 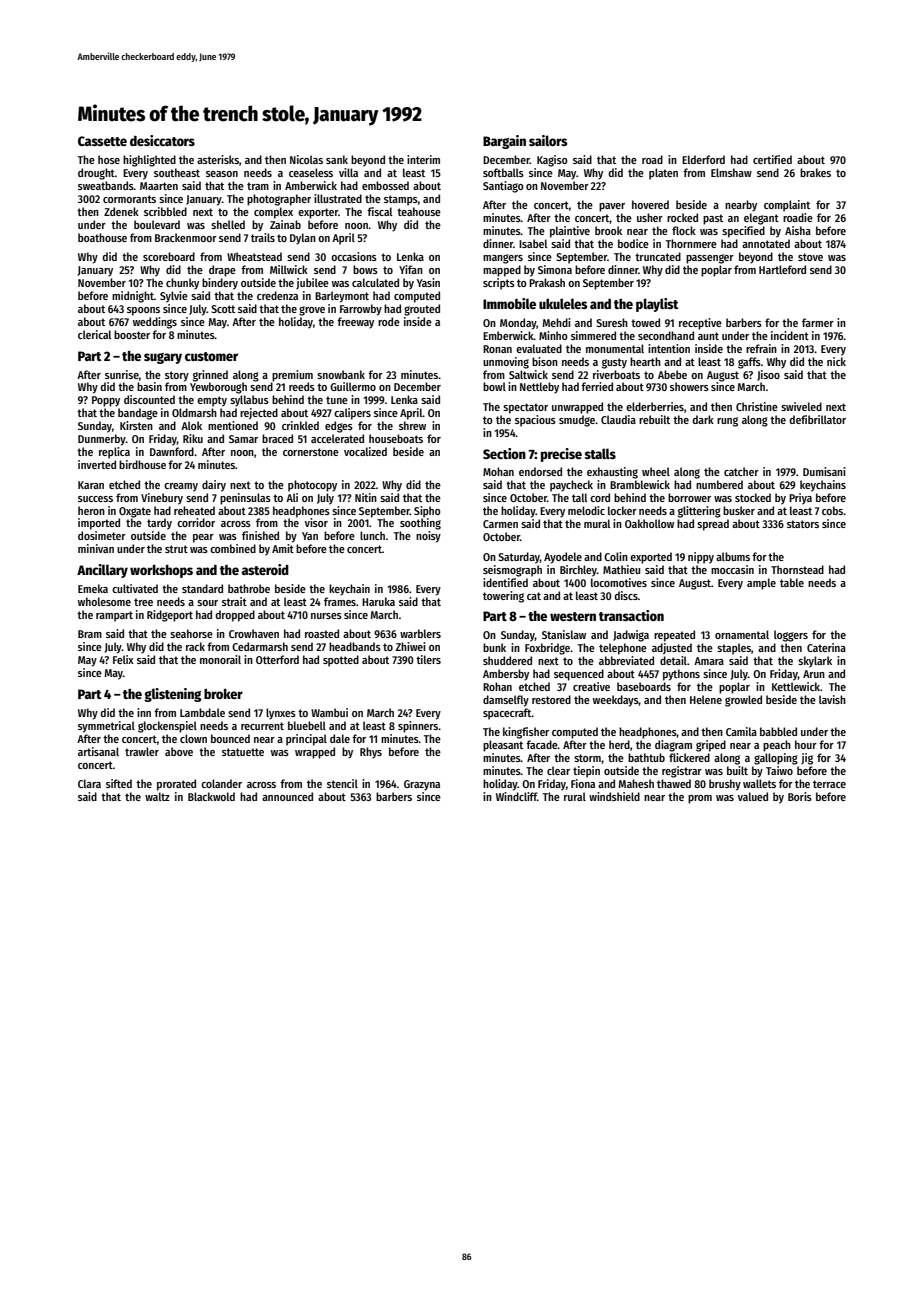 What do you see at coordinates (223, 309) in the screenshot?
I see `Scott` at bounding box center [223, 309].
